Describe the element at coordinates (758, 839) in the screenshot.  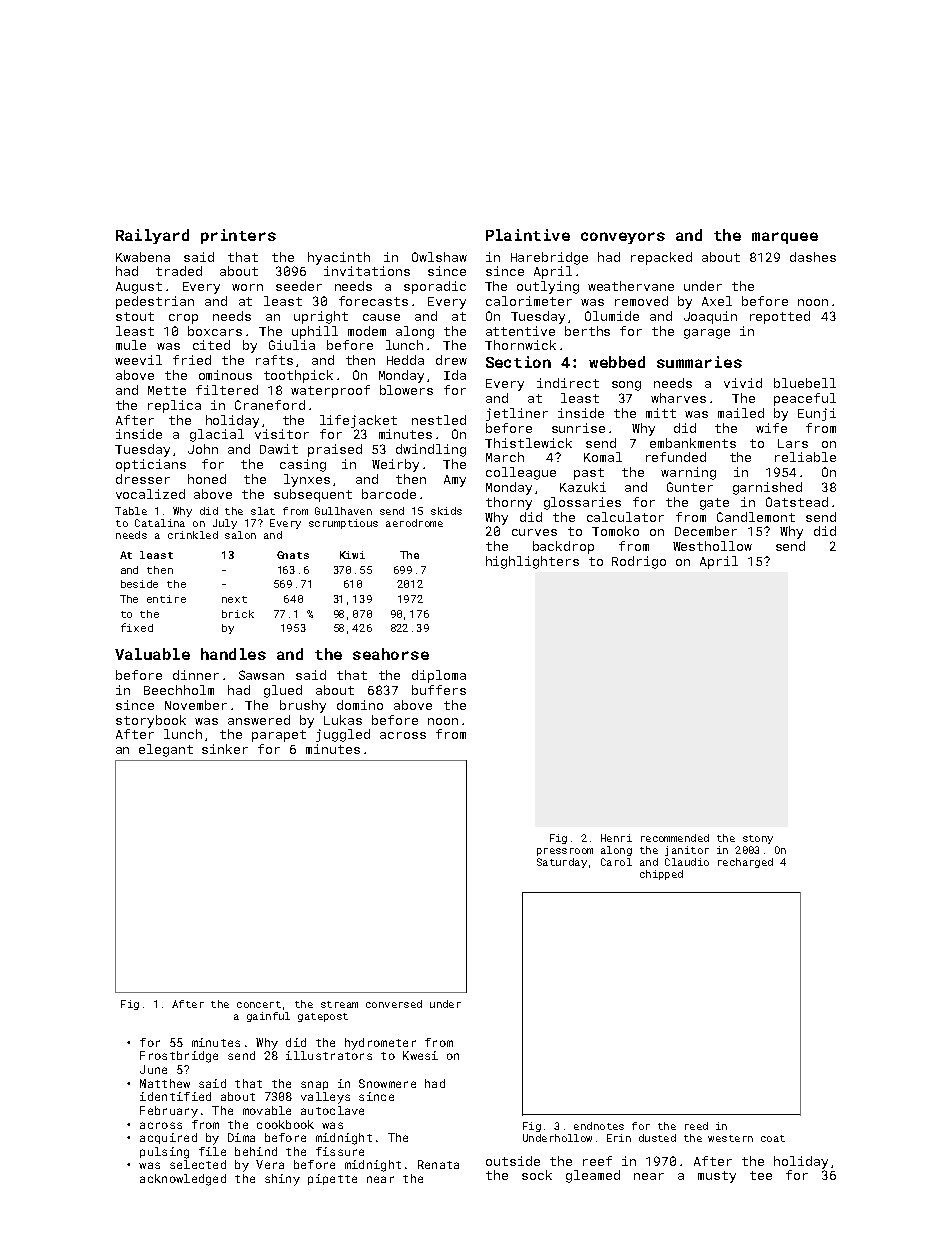
I see `stony` at that location.
